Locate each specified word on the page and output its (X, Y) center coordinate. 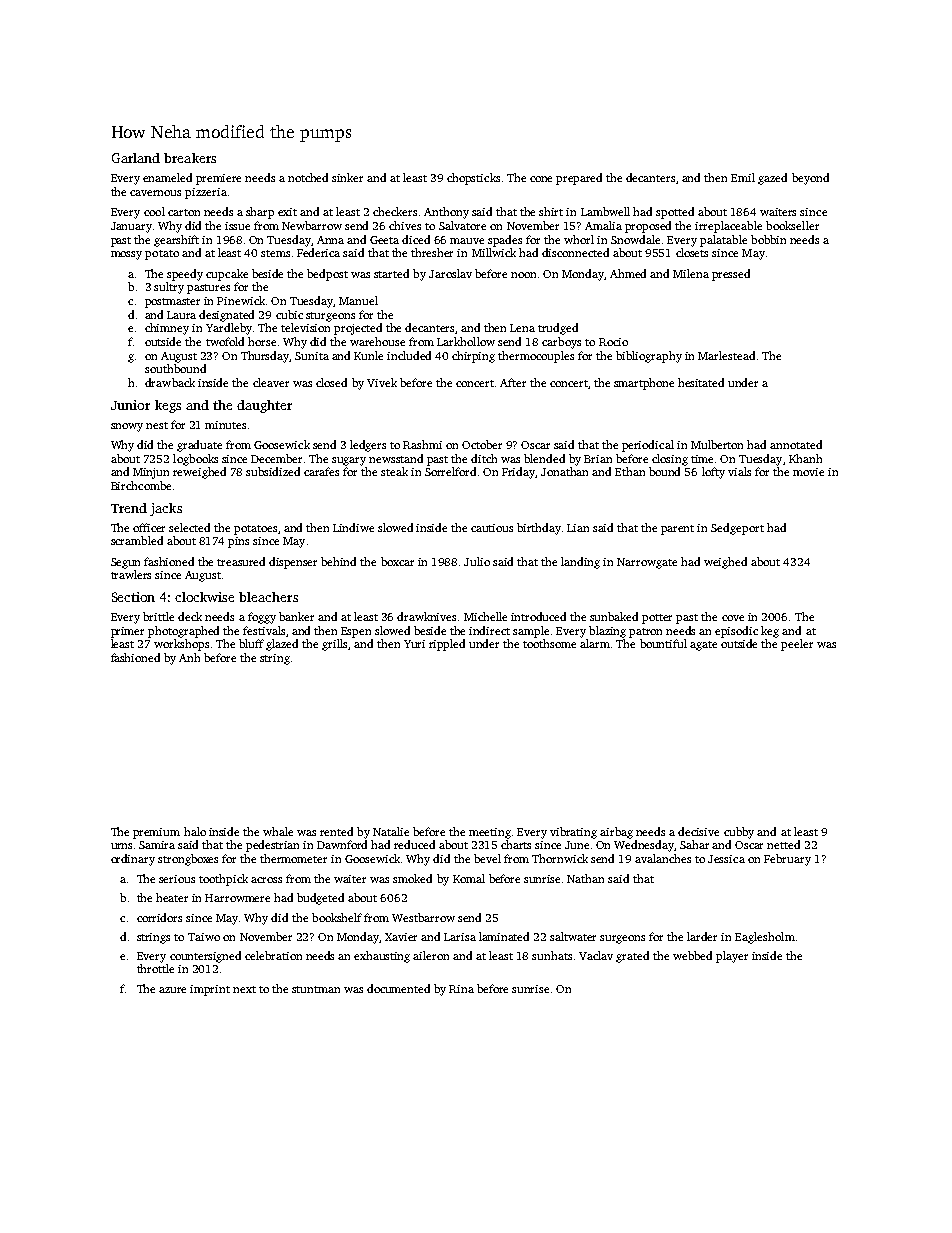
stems (275, 253)
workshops (181, 645)
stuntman (316, 989)
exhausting (382, 957)
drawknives (426, 616)
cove (733, 618)
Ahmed (628, 273)
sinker (347, 177)
